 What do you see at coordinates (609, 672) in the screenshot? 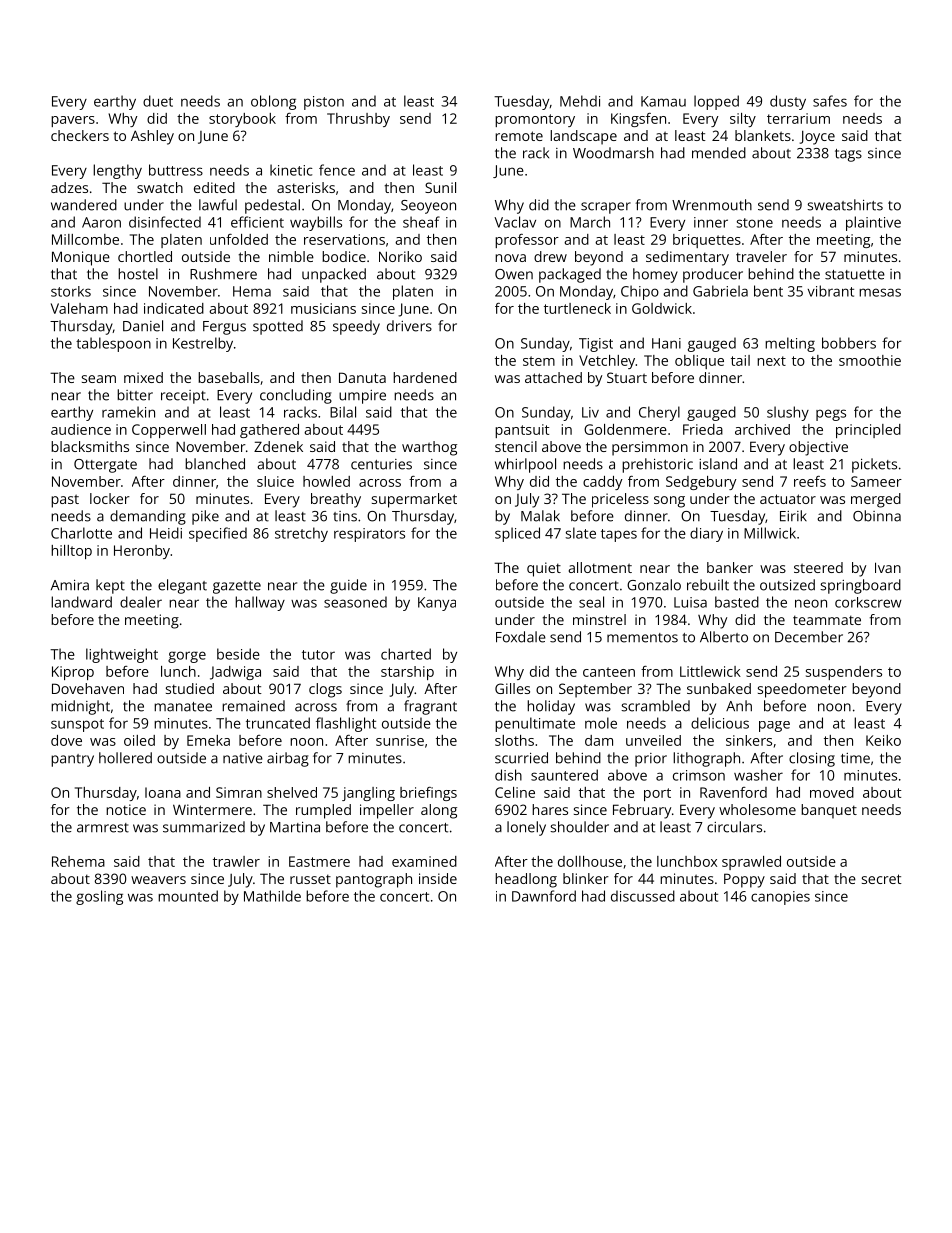
I see `canteen` at bounding box center [609, 672].
